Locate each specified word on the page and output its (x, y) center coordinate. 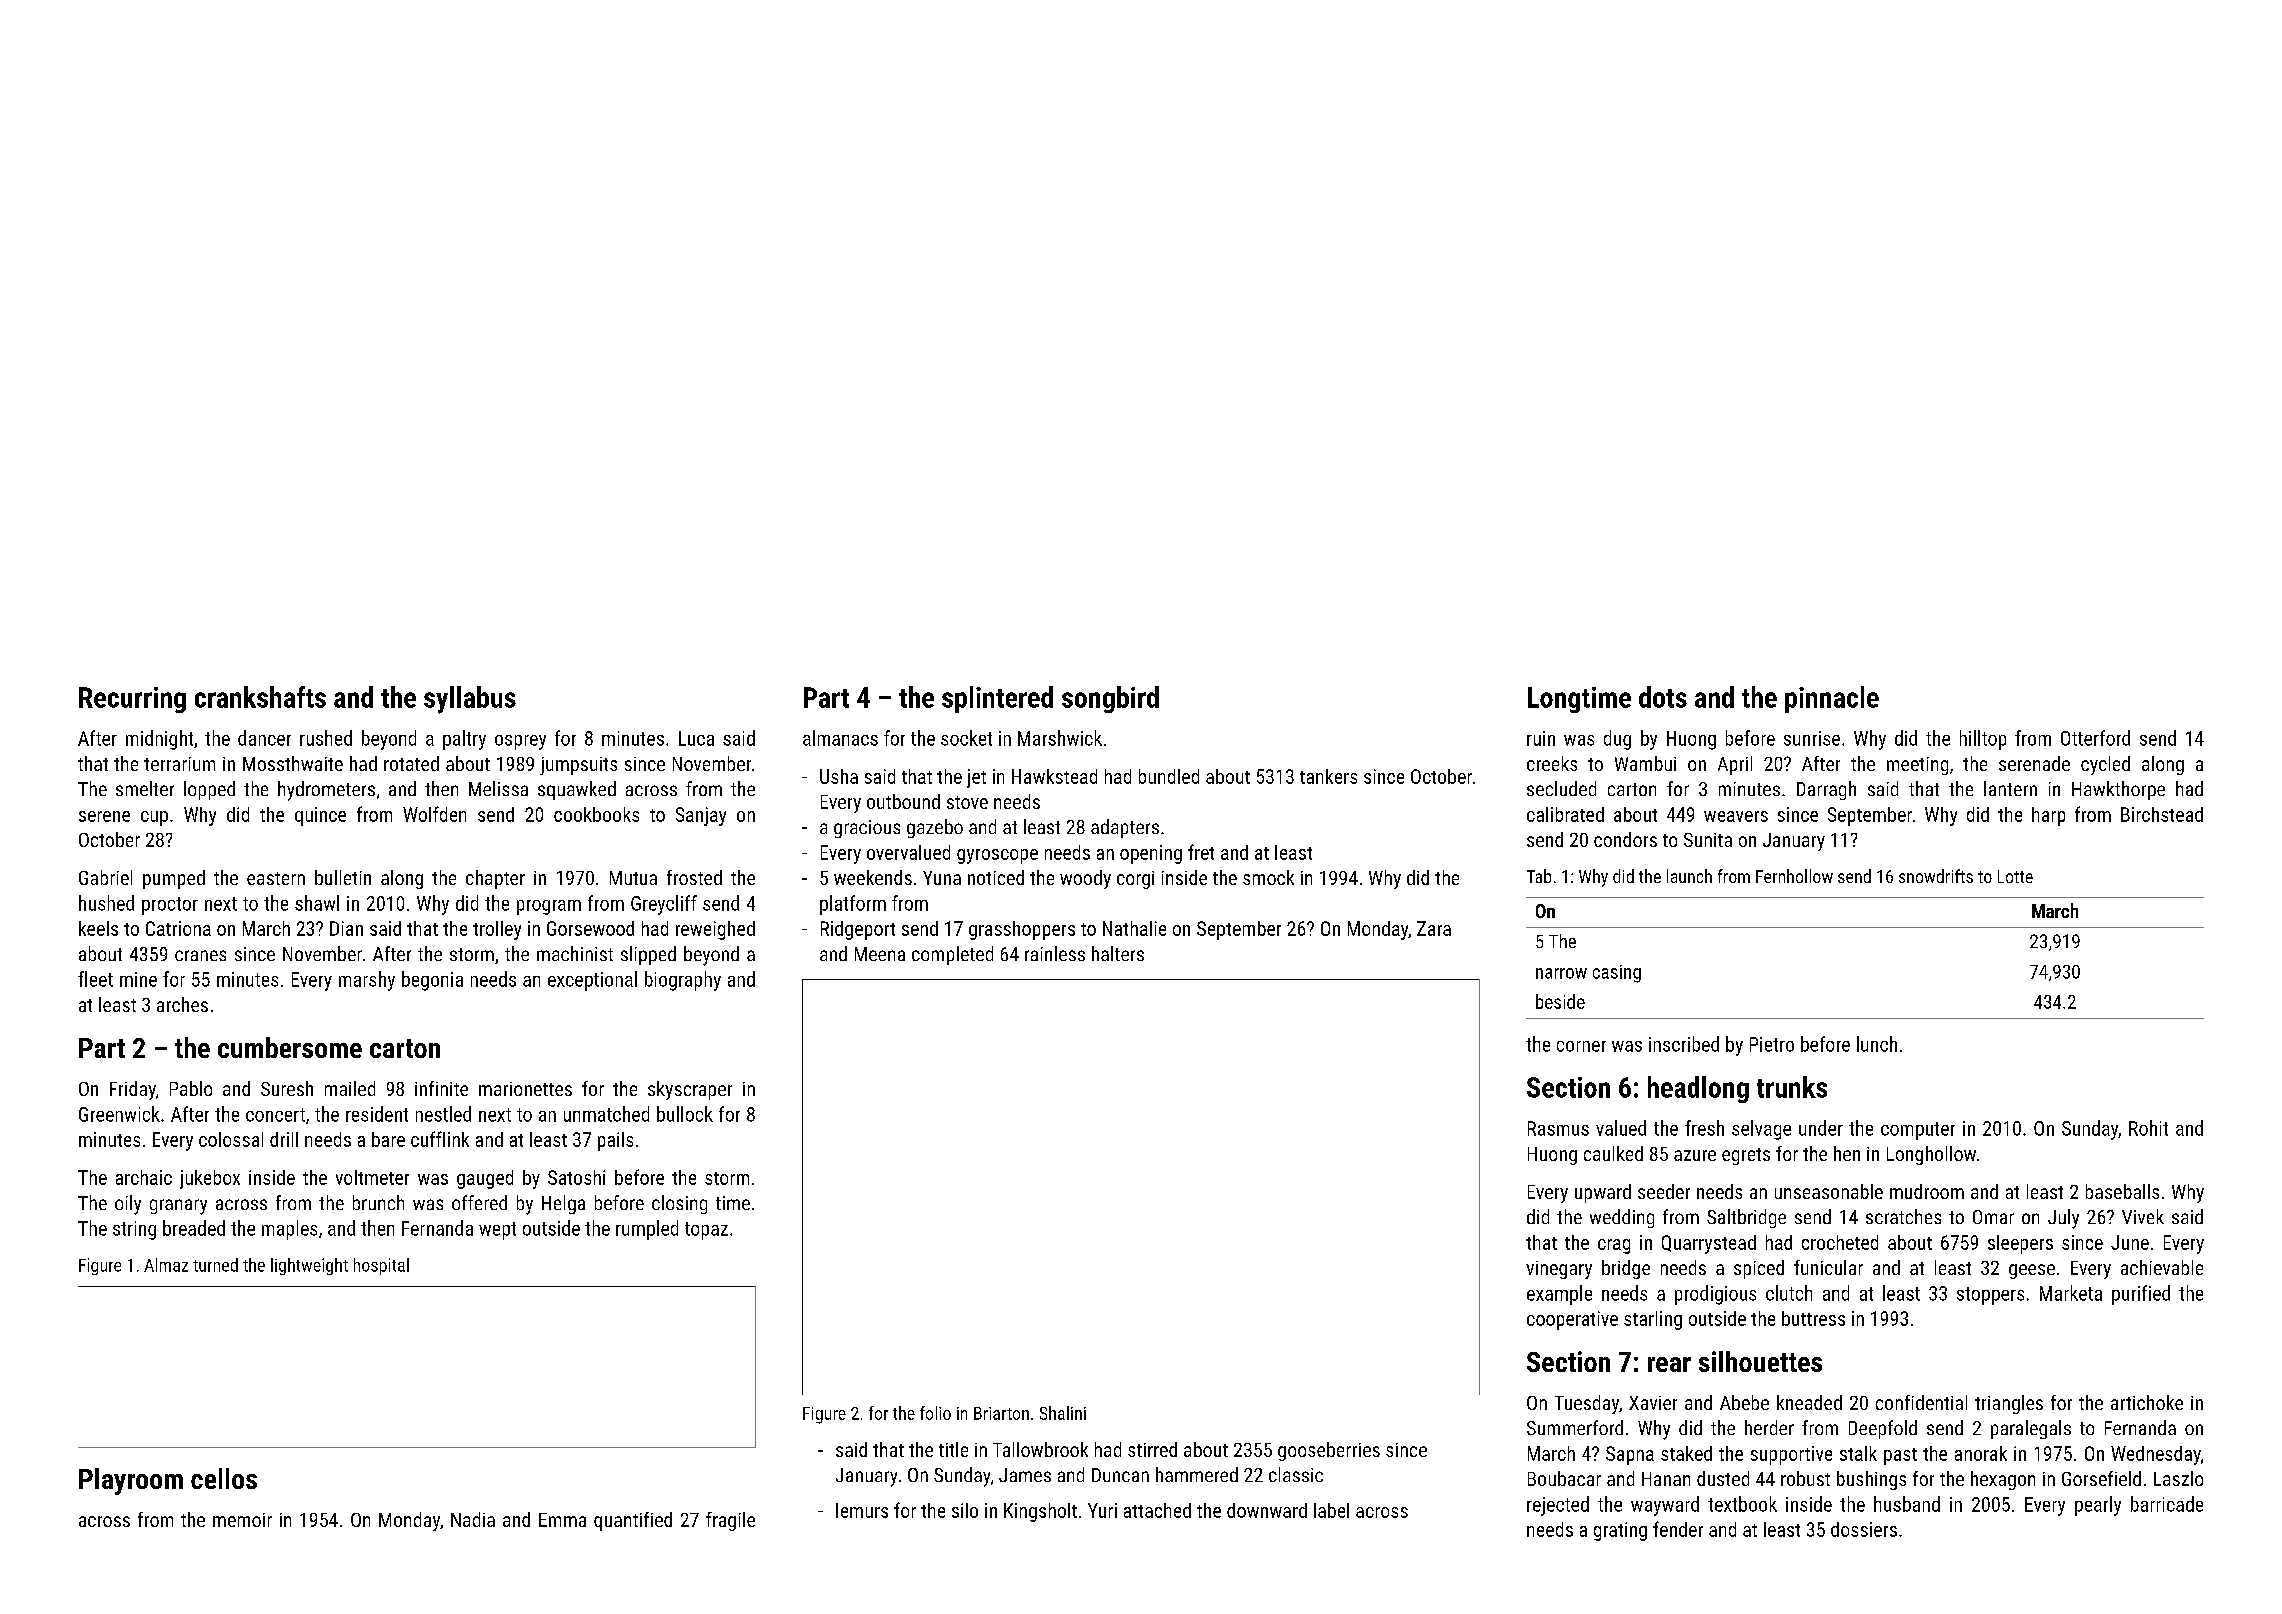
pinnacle (1832, 699)
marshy (367, 981)
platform (853, 905)
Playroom (131, 1481)
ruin (1541, 738)
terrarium (179, 764)
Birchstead (2162, 814)
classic (1296, 1474)
